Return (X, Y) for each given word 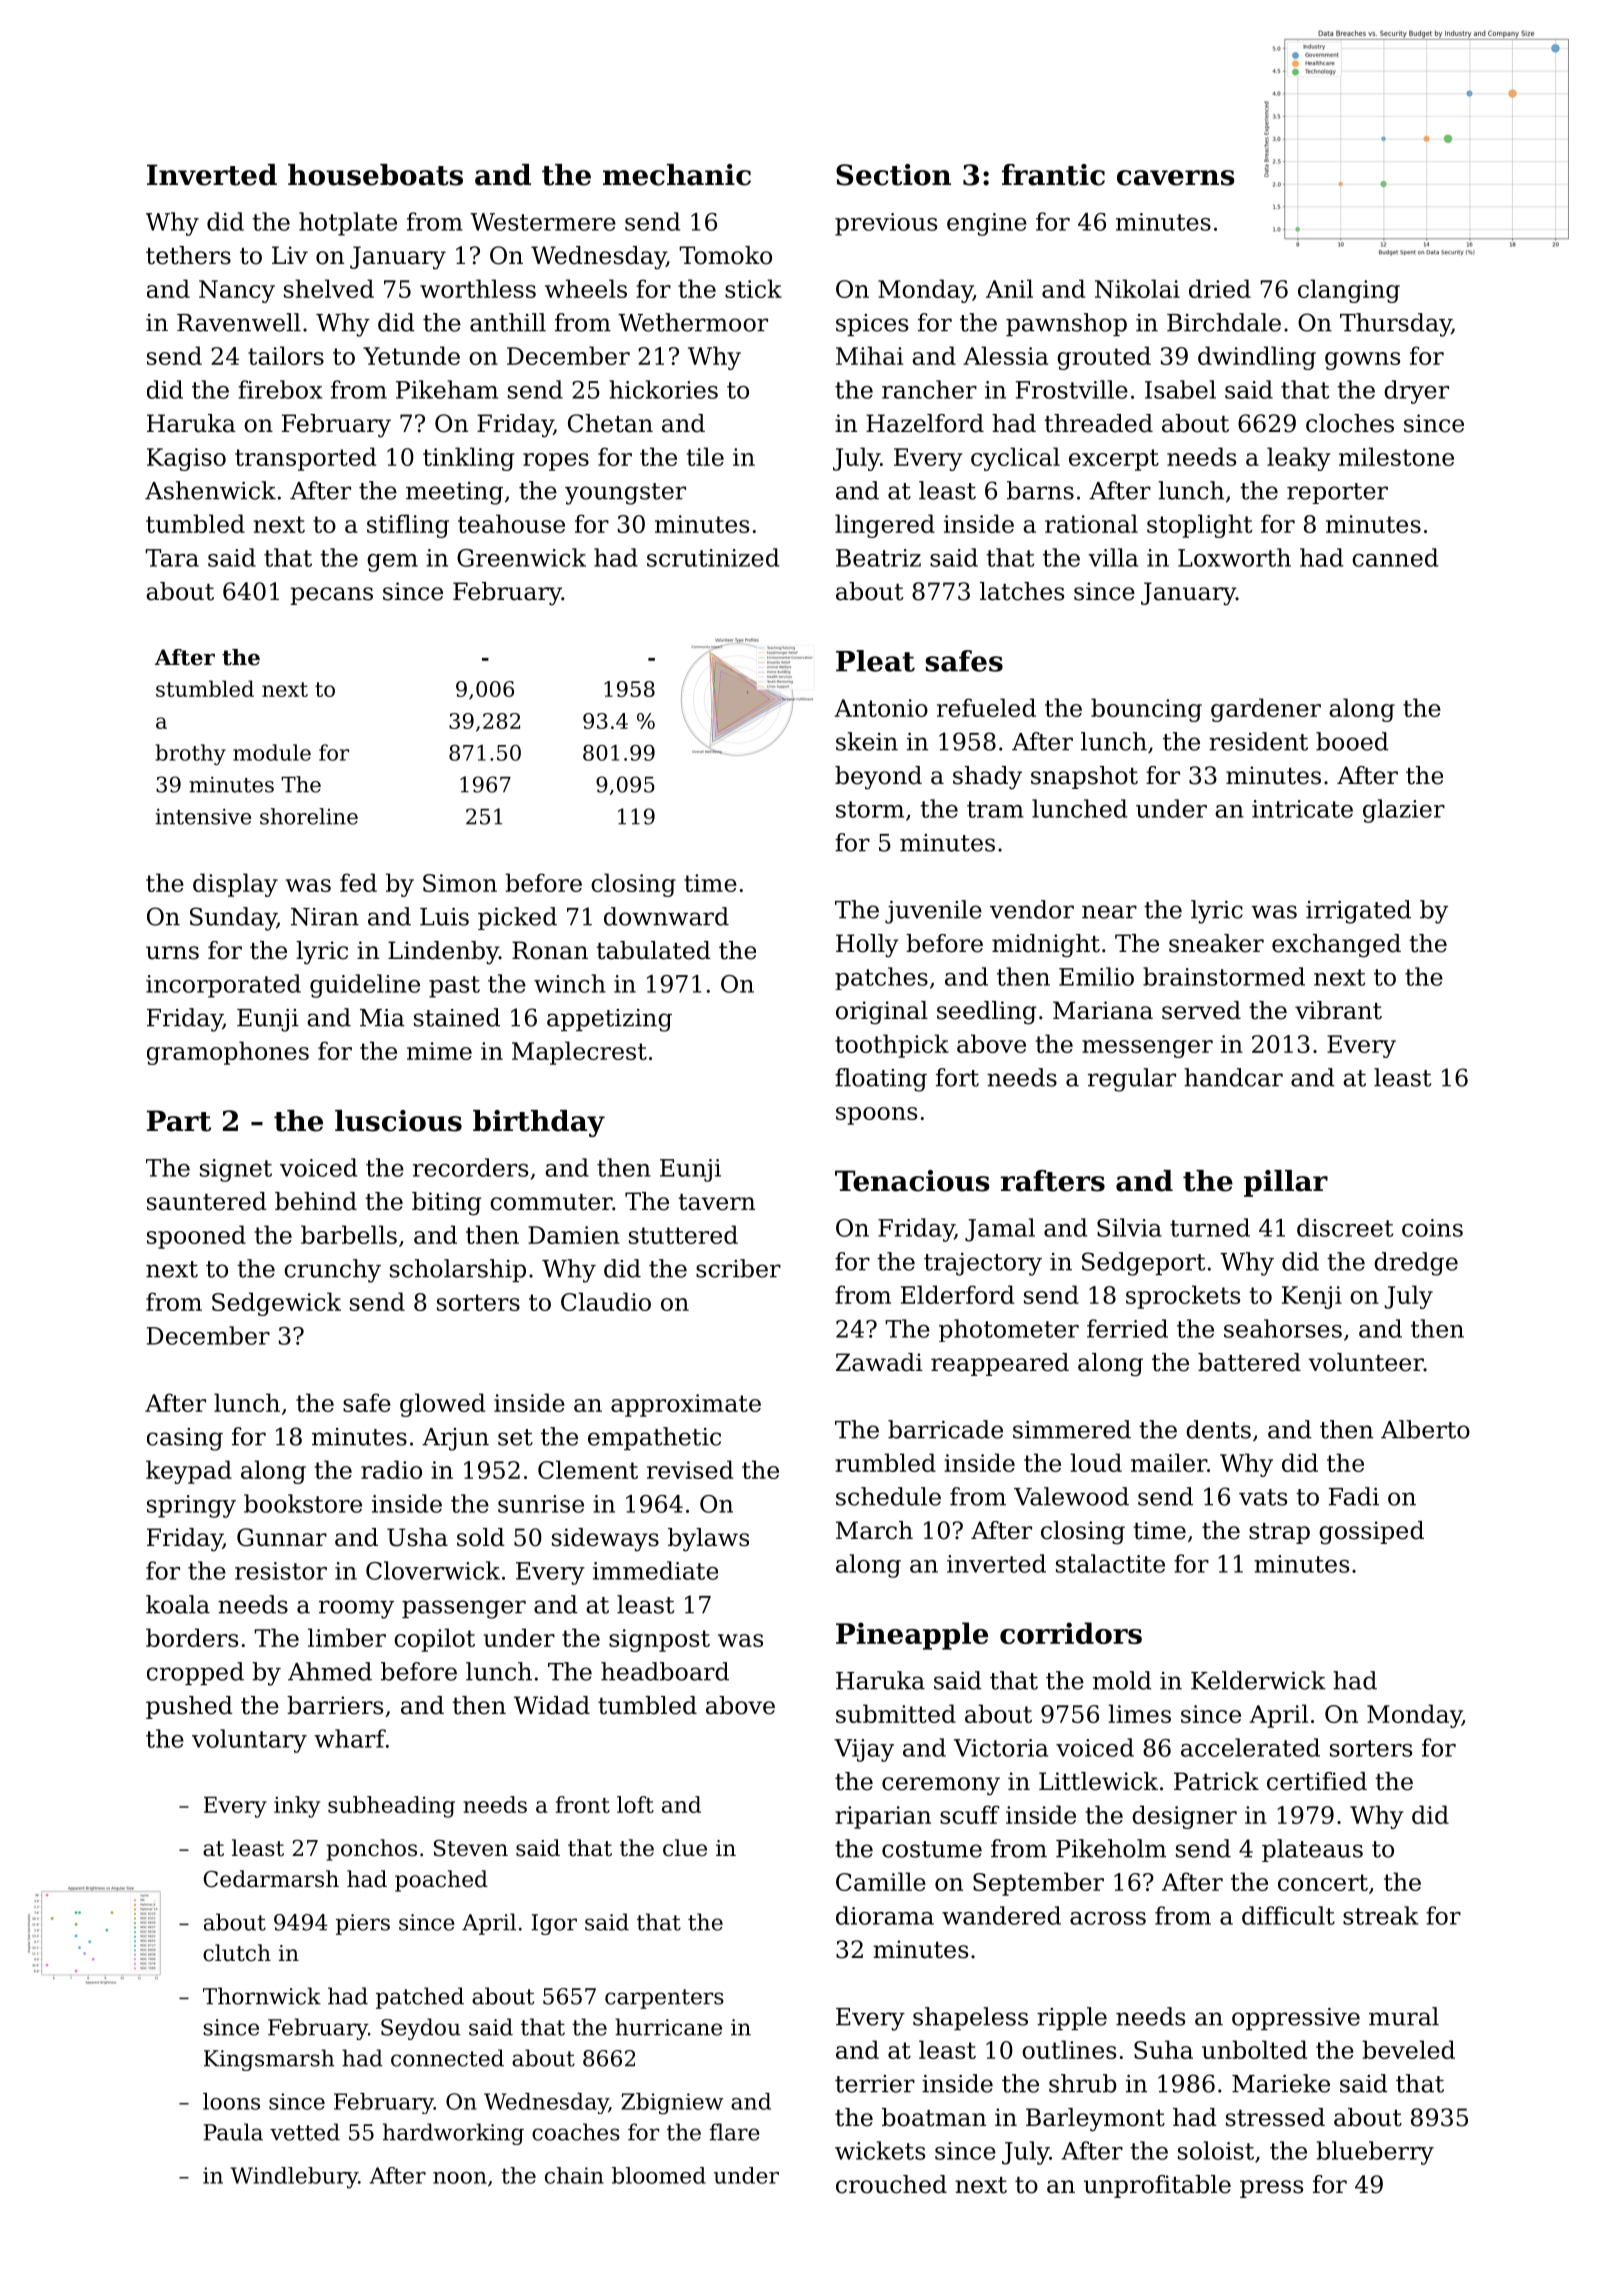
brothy (191, 754)
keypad (189, 1472)
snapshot (1084, 777)
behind (316, 1201)
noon (460, 2178)
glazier (1404, 811)
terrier (875, 2084)
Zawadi (879, 1362)
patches (881, 978)
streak (1381, 1915)
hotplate (348, 224)
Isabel (1180, 389)
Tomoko (725, 255)
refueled (986, 707)
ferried (1127, 1328)
